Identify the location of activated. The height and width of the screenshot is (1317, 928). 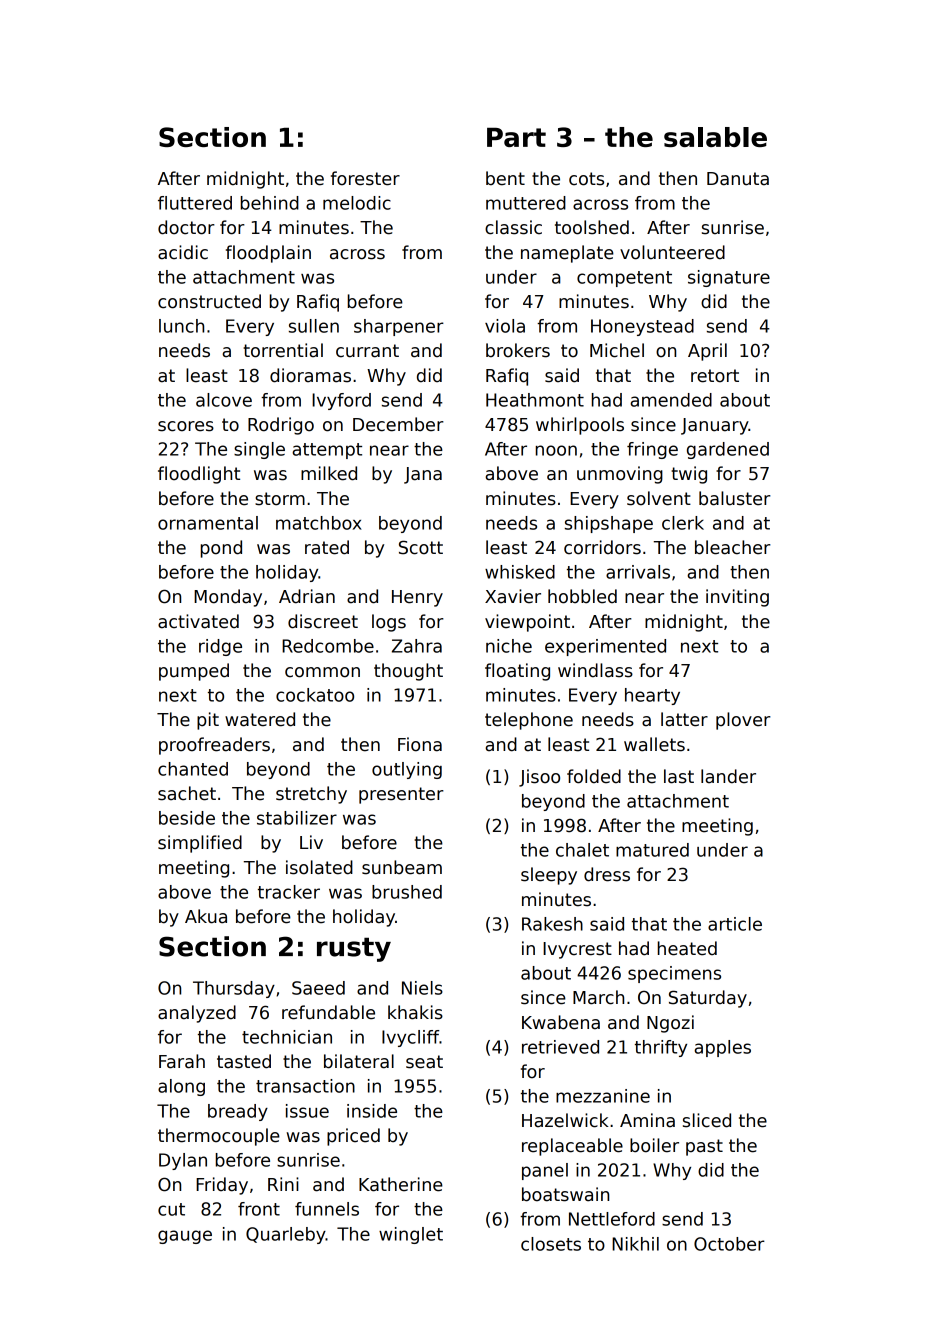
(198, 621).
